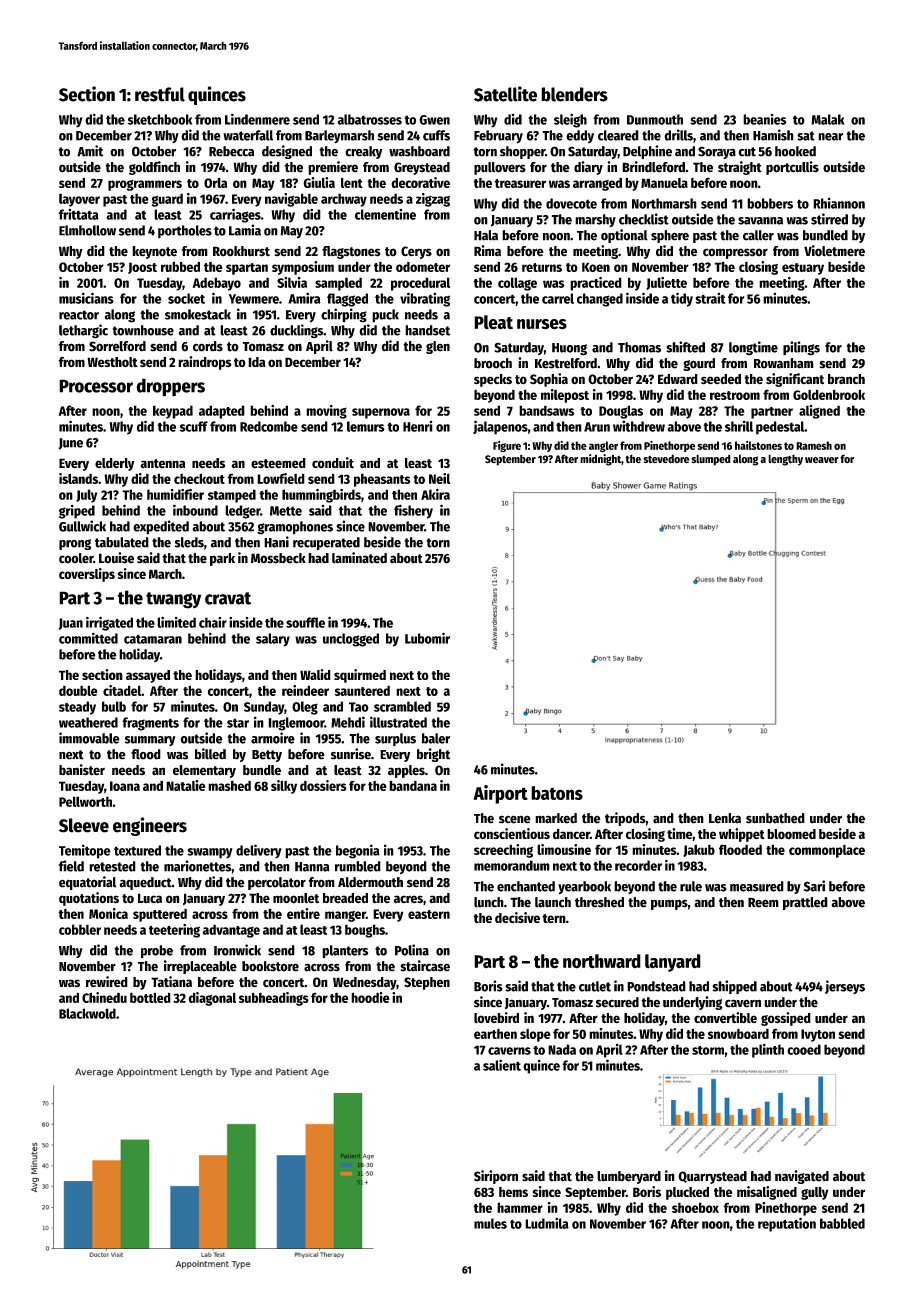  I want to click on Sari, so click(814, 886).
